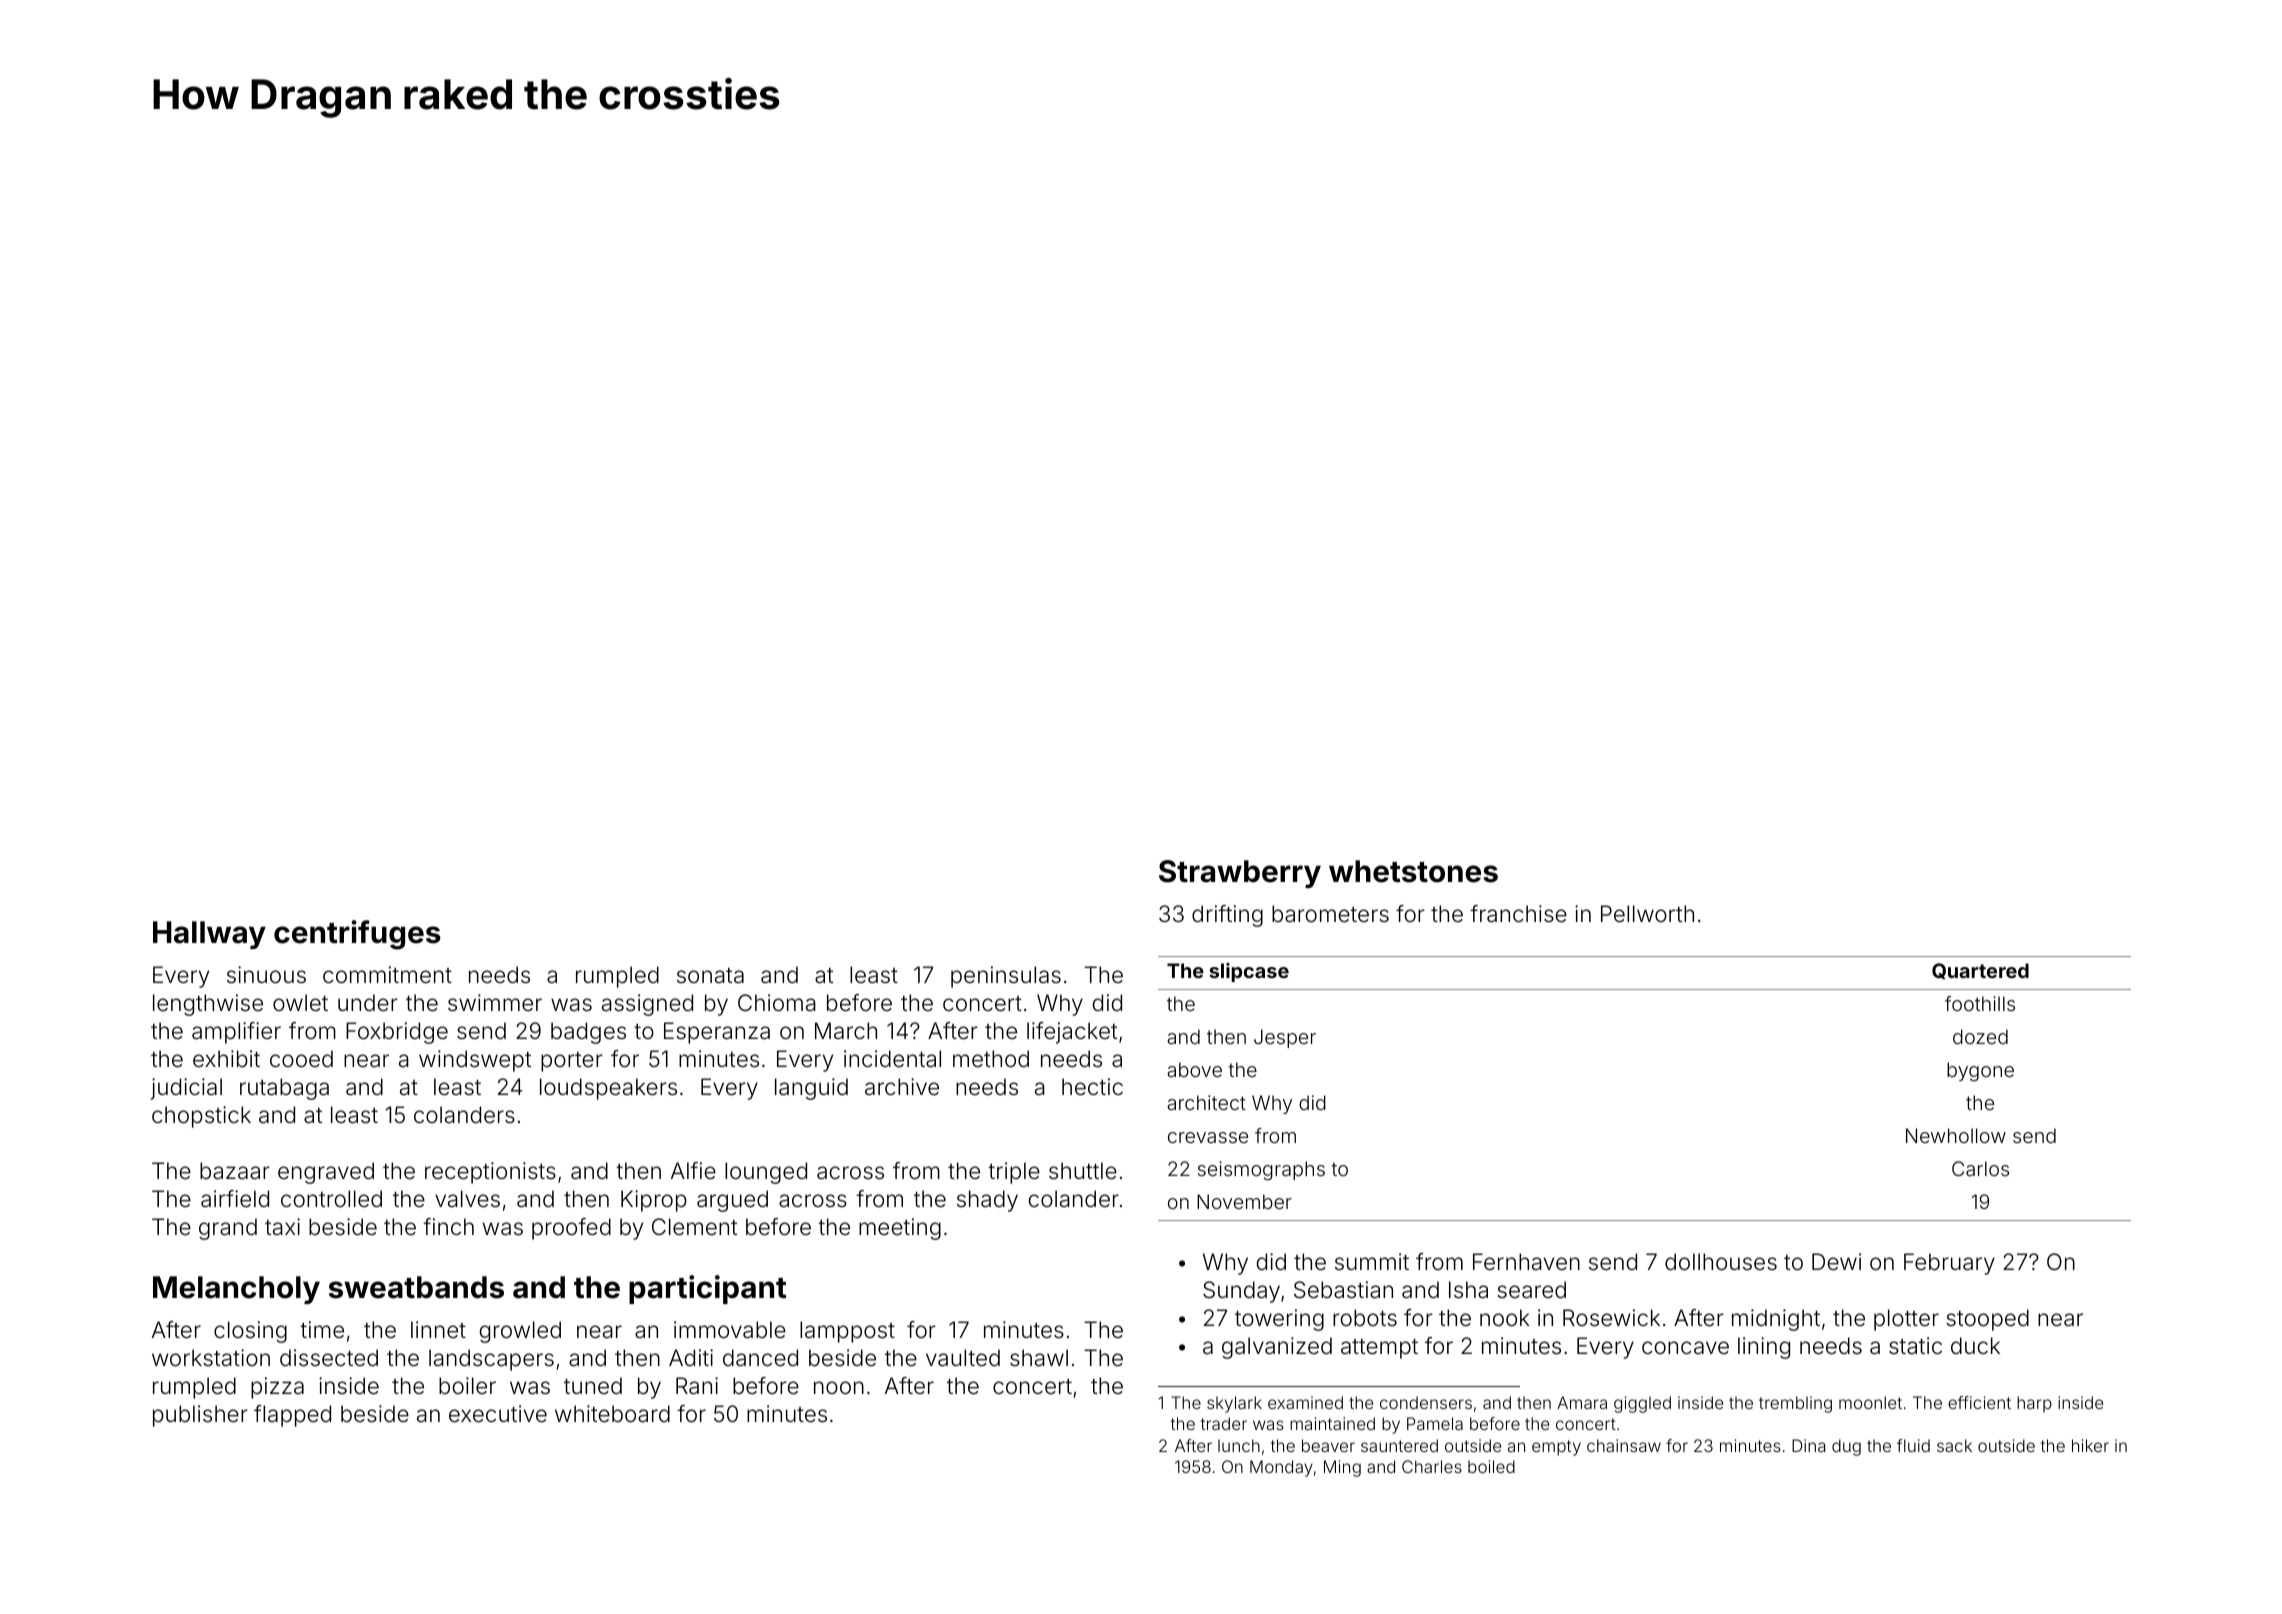 The width and height of the screenshot is (2282, 1614). I want to click on Strawberry, so click(1240, 874).
